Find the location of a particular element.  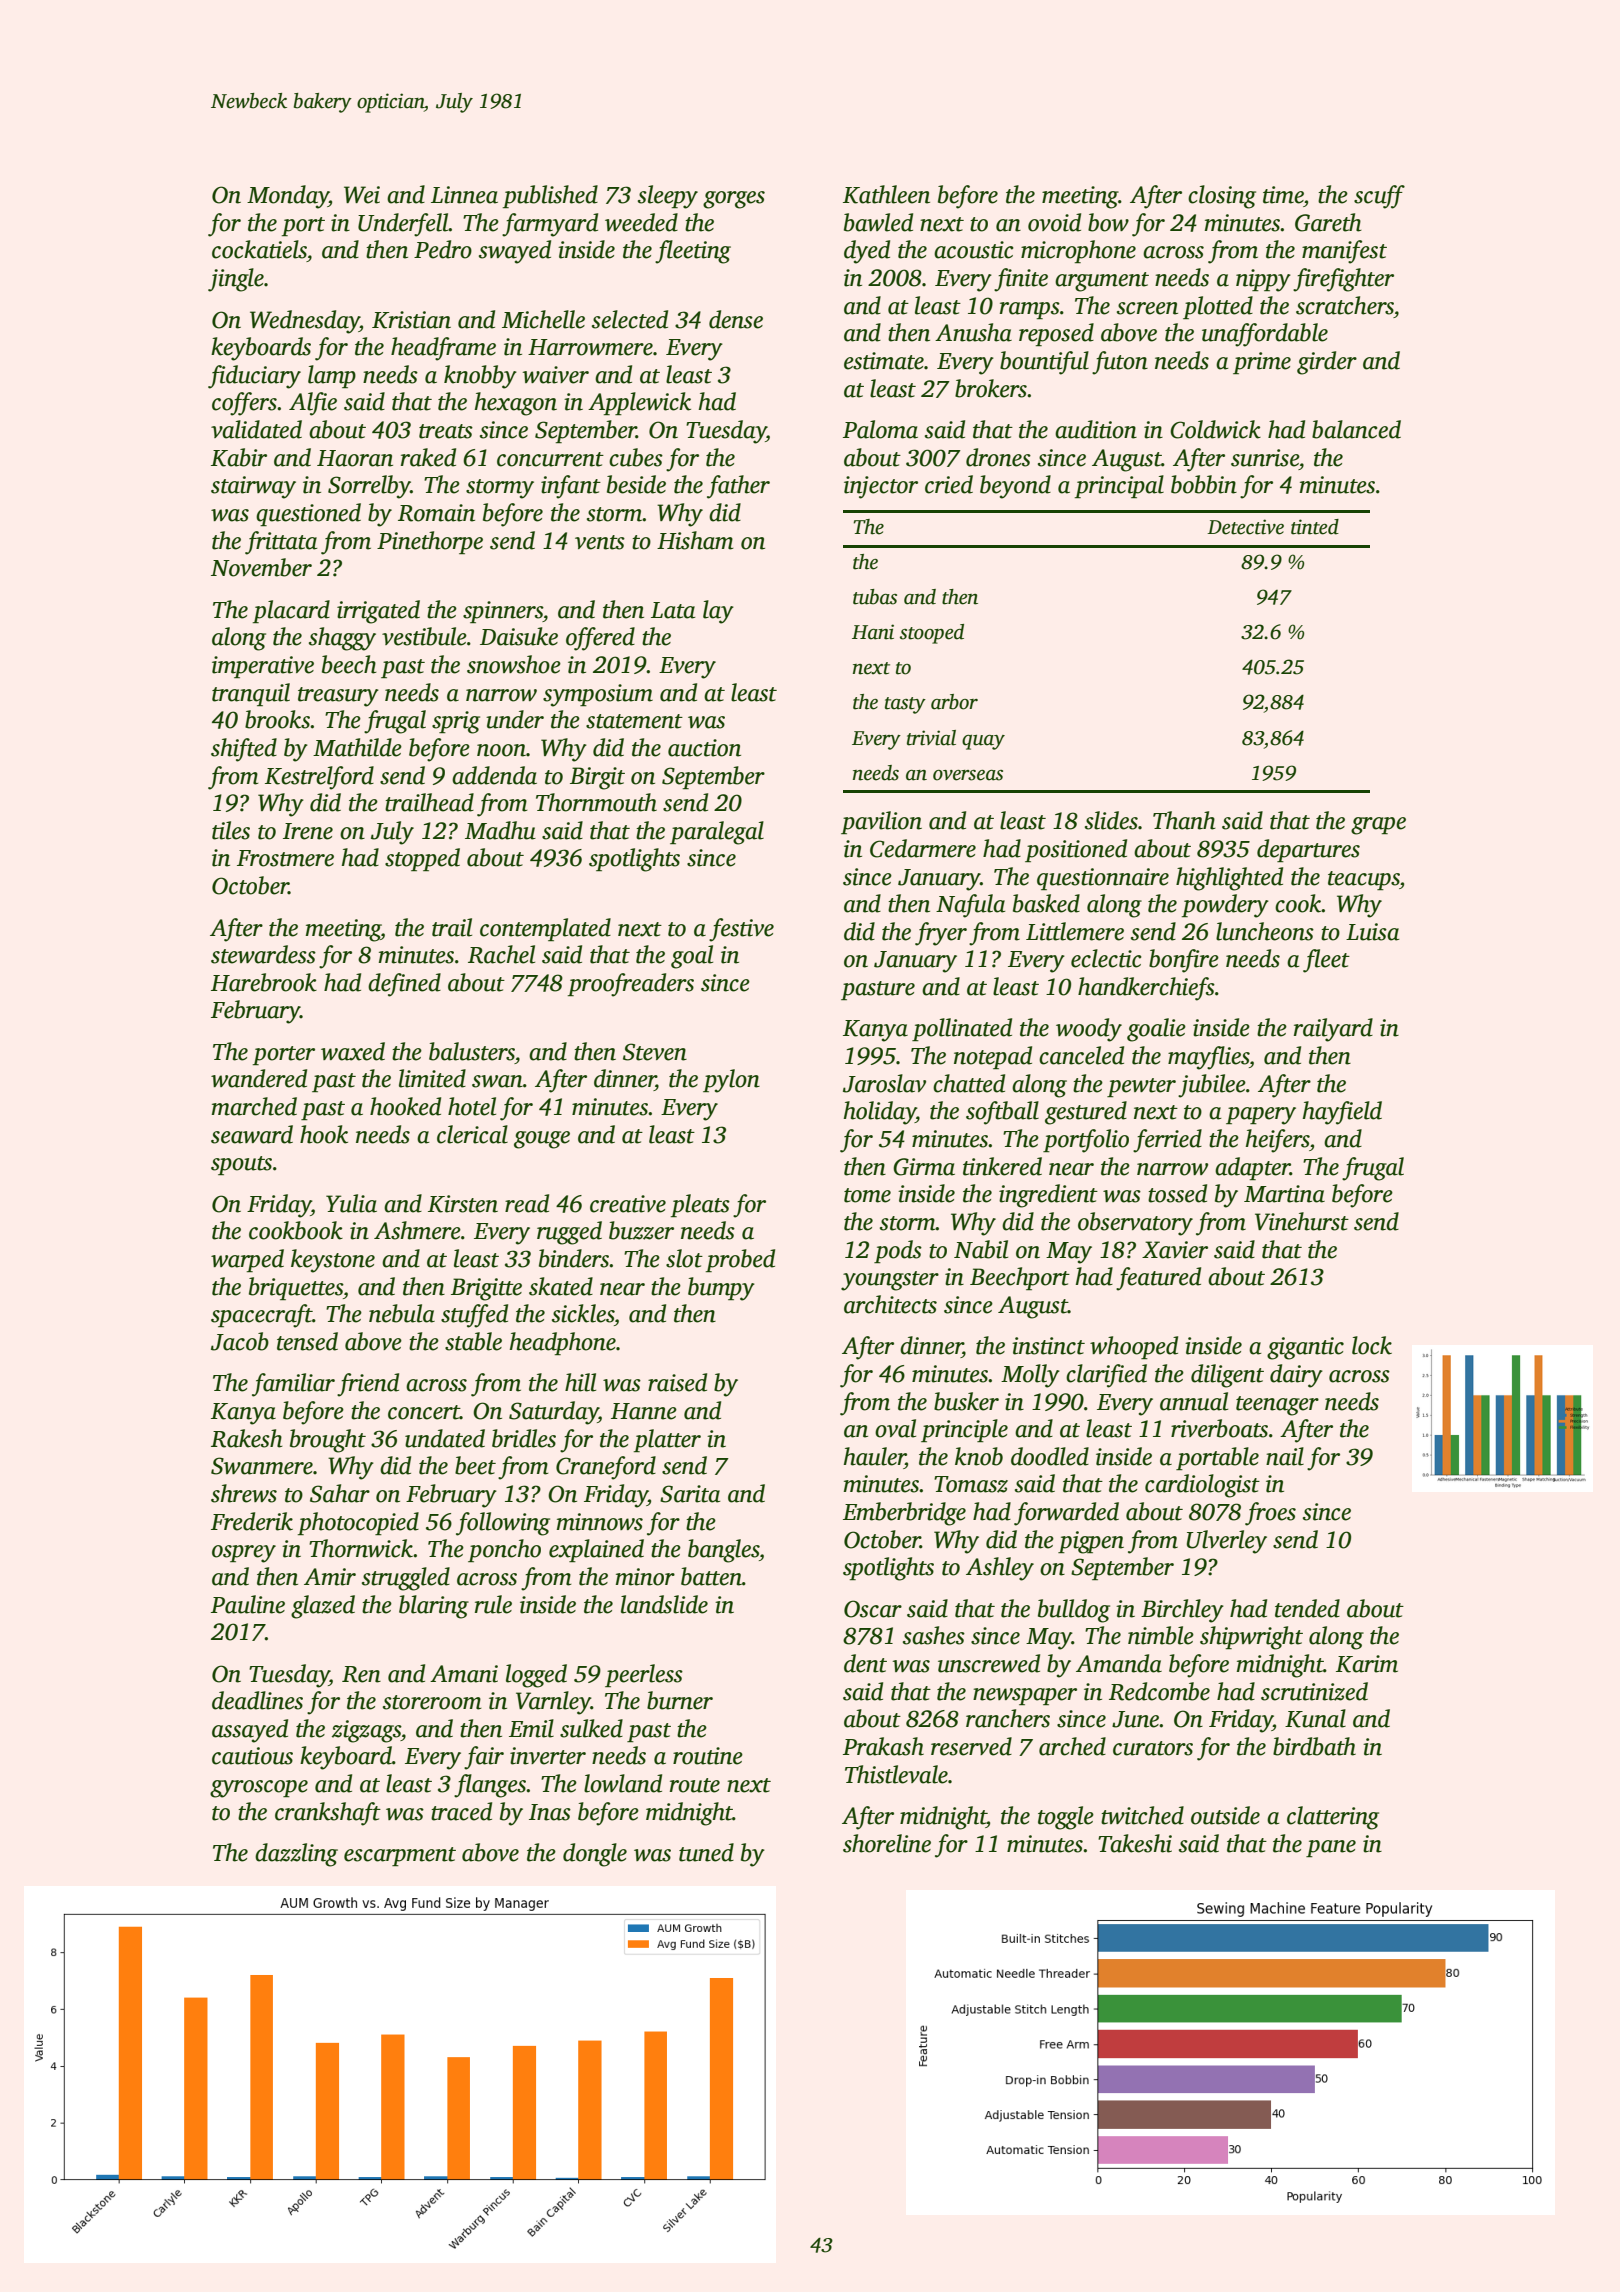

hexagon is located at coordinates (516, 404).
